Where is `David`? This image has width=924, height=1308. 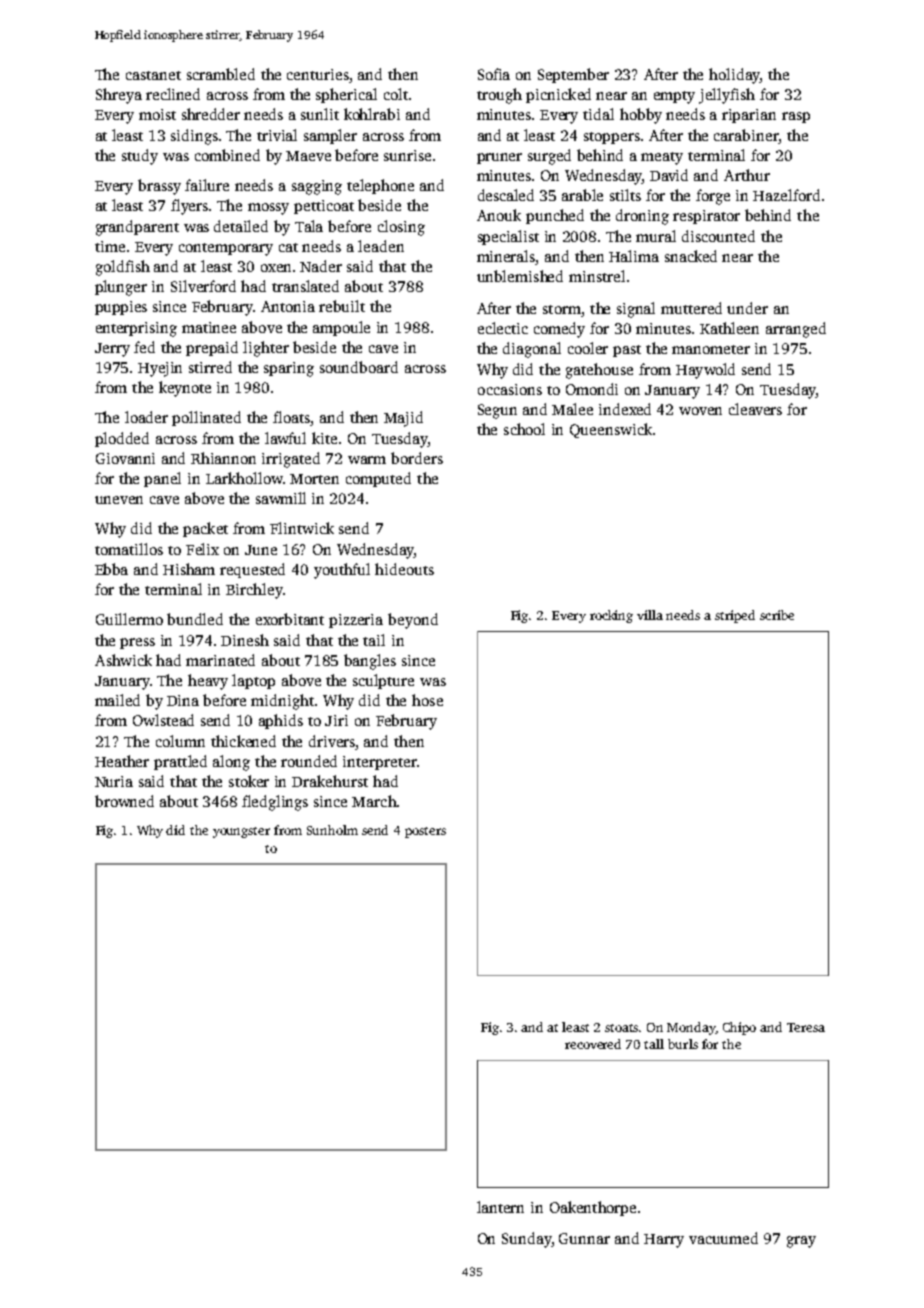 David is located at coordinates (669, 175).
